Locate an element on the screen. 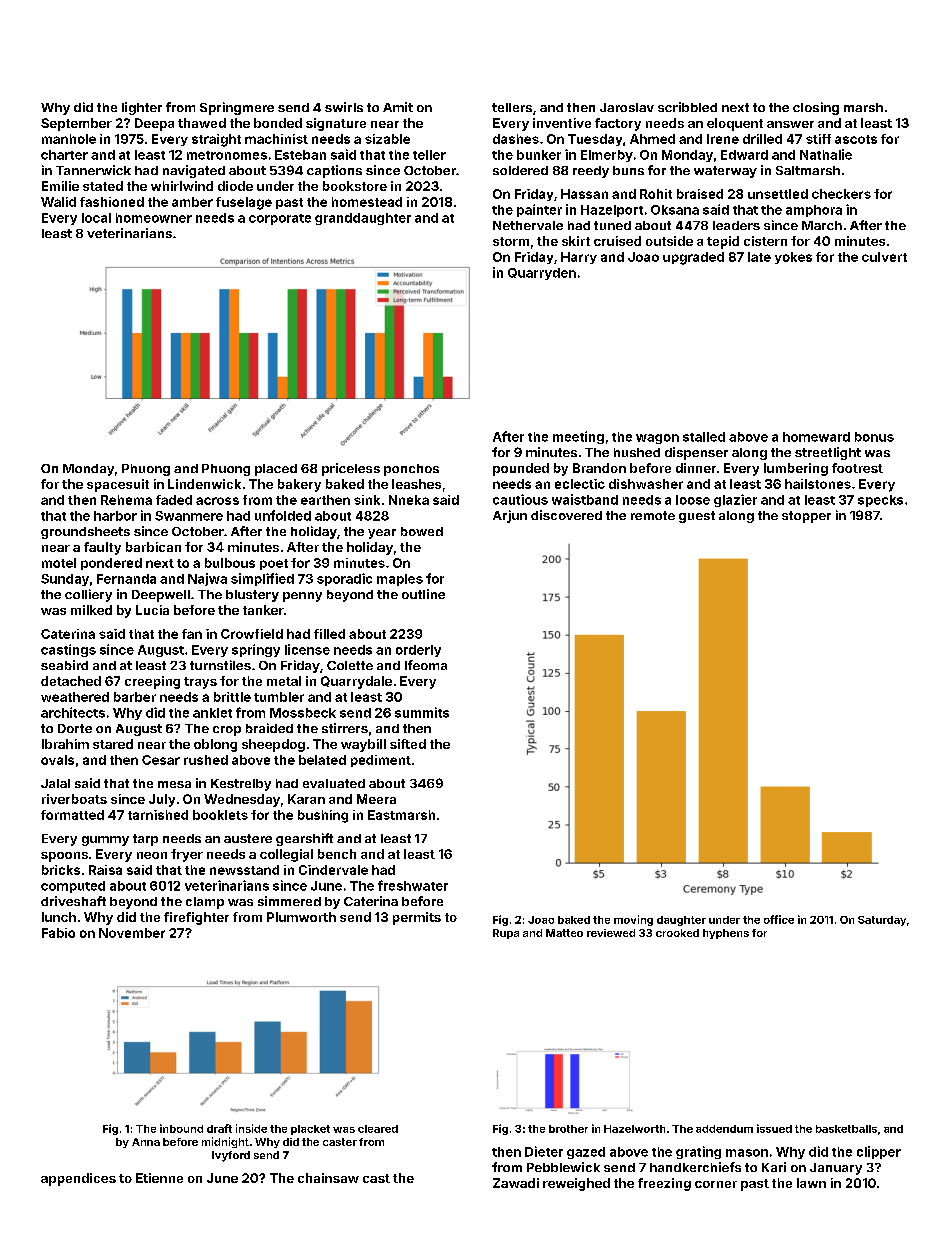  remote is located at coordinates (653, 515).
